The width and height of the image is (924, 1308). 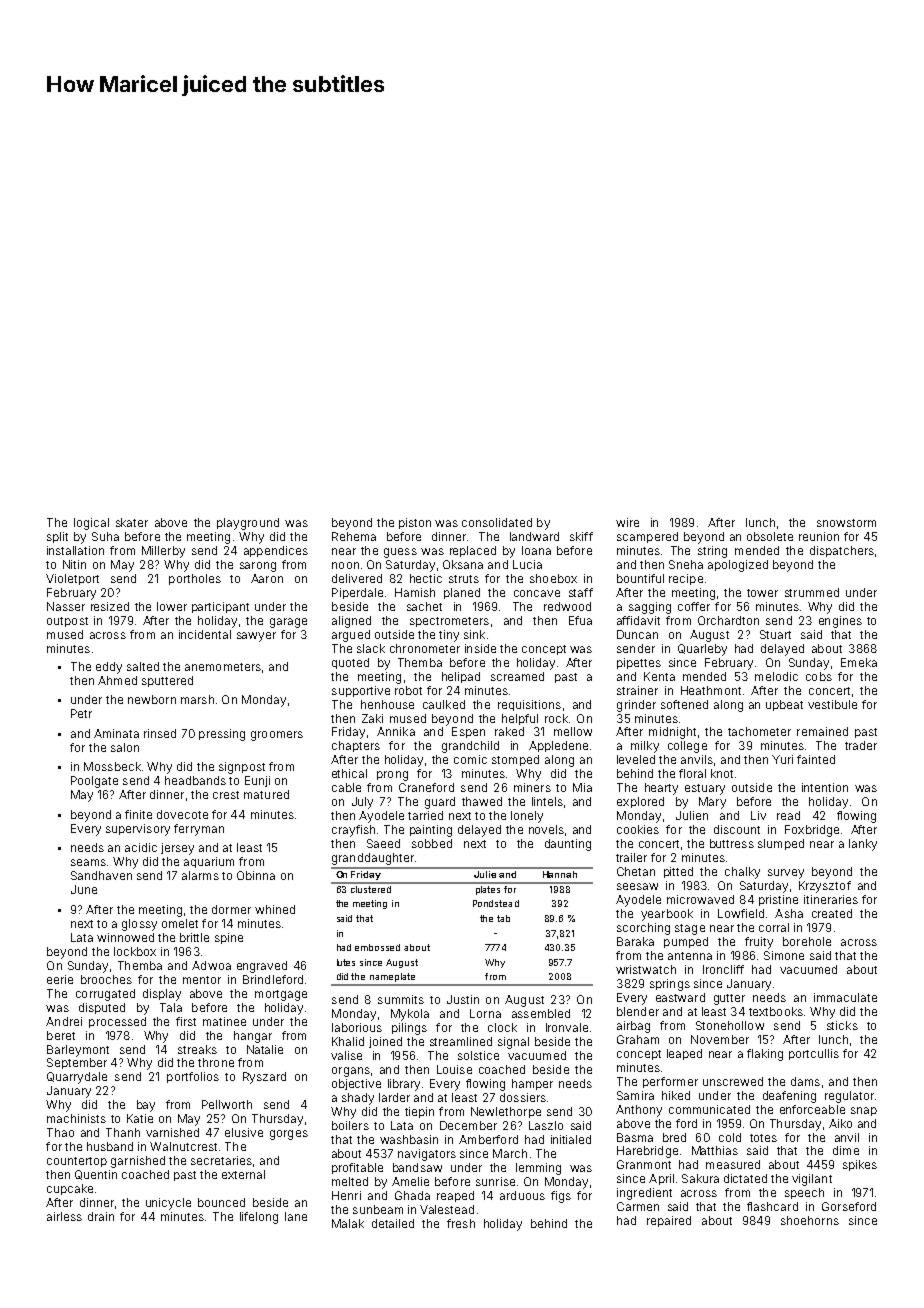 I want to click on countertop, so click(x=77, y=1162).
